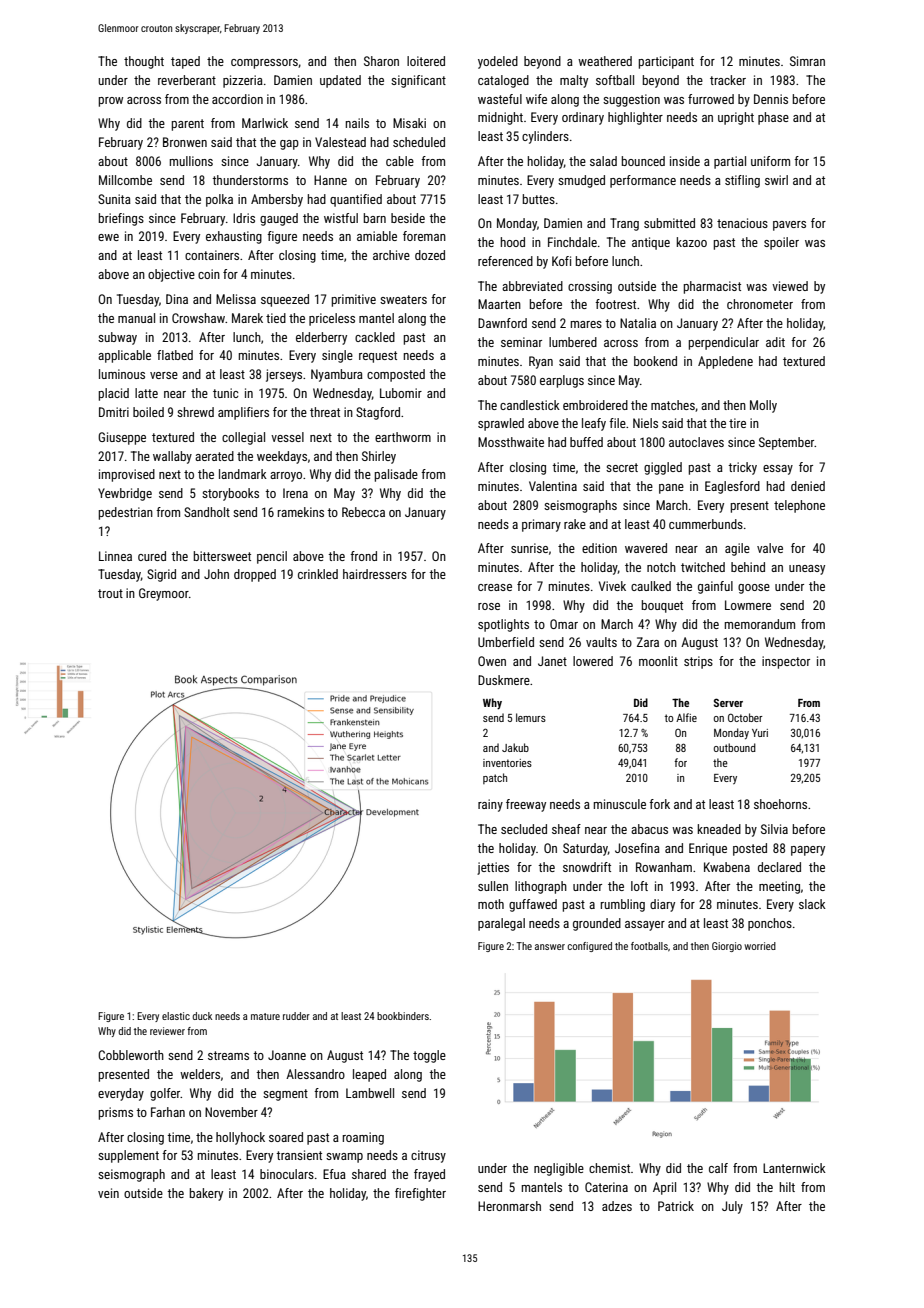  Describe the element at coordinates (264, 64) in the screenshot. I see `compressors` at that location.
